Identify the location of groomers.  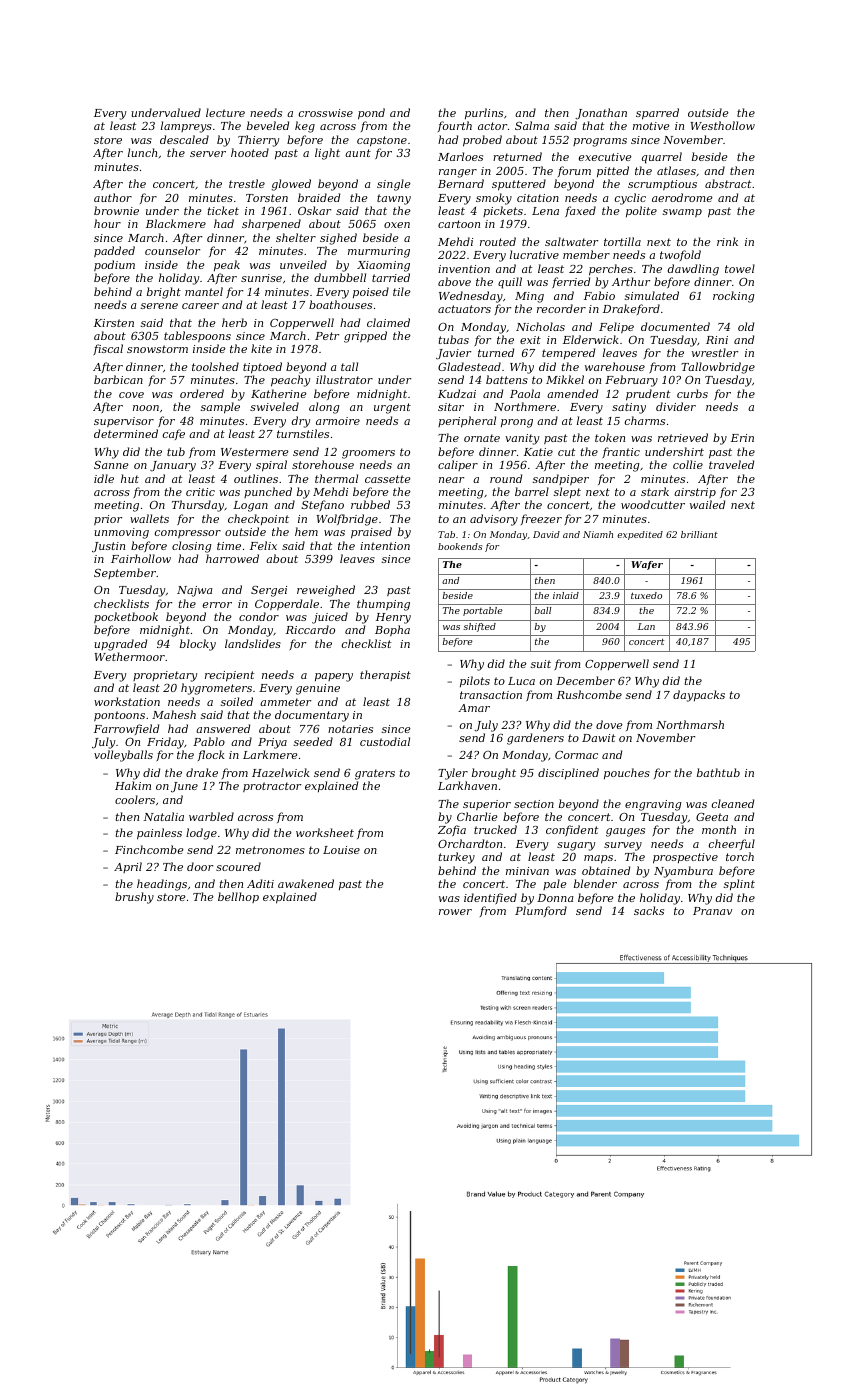
(368, 454).
